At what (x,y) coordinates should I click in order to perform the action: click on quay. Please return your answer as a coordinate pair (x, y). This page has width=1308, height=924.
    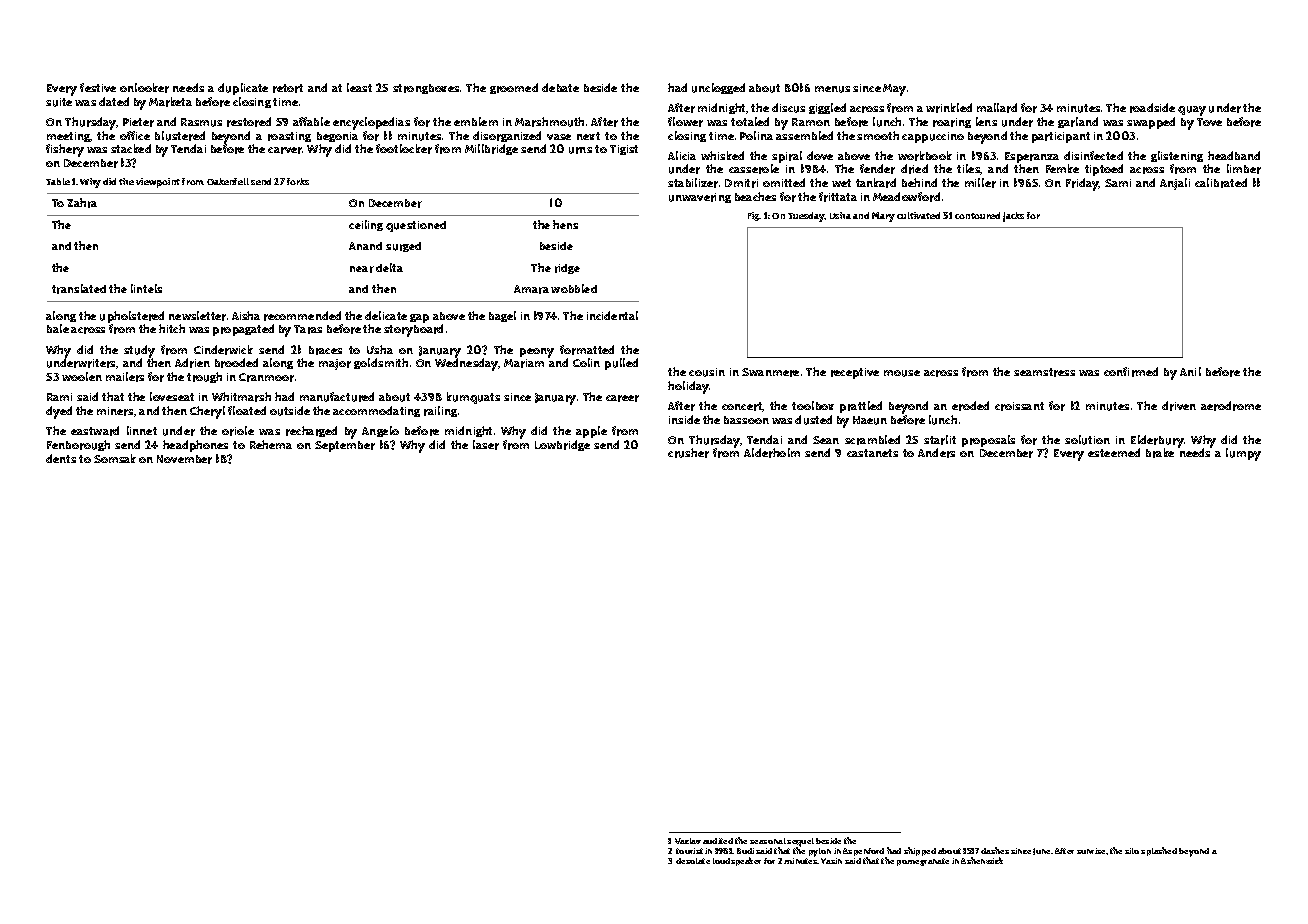
    Looking at the image, I should click on (1192, 111).
